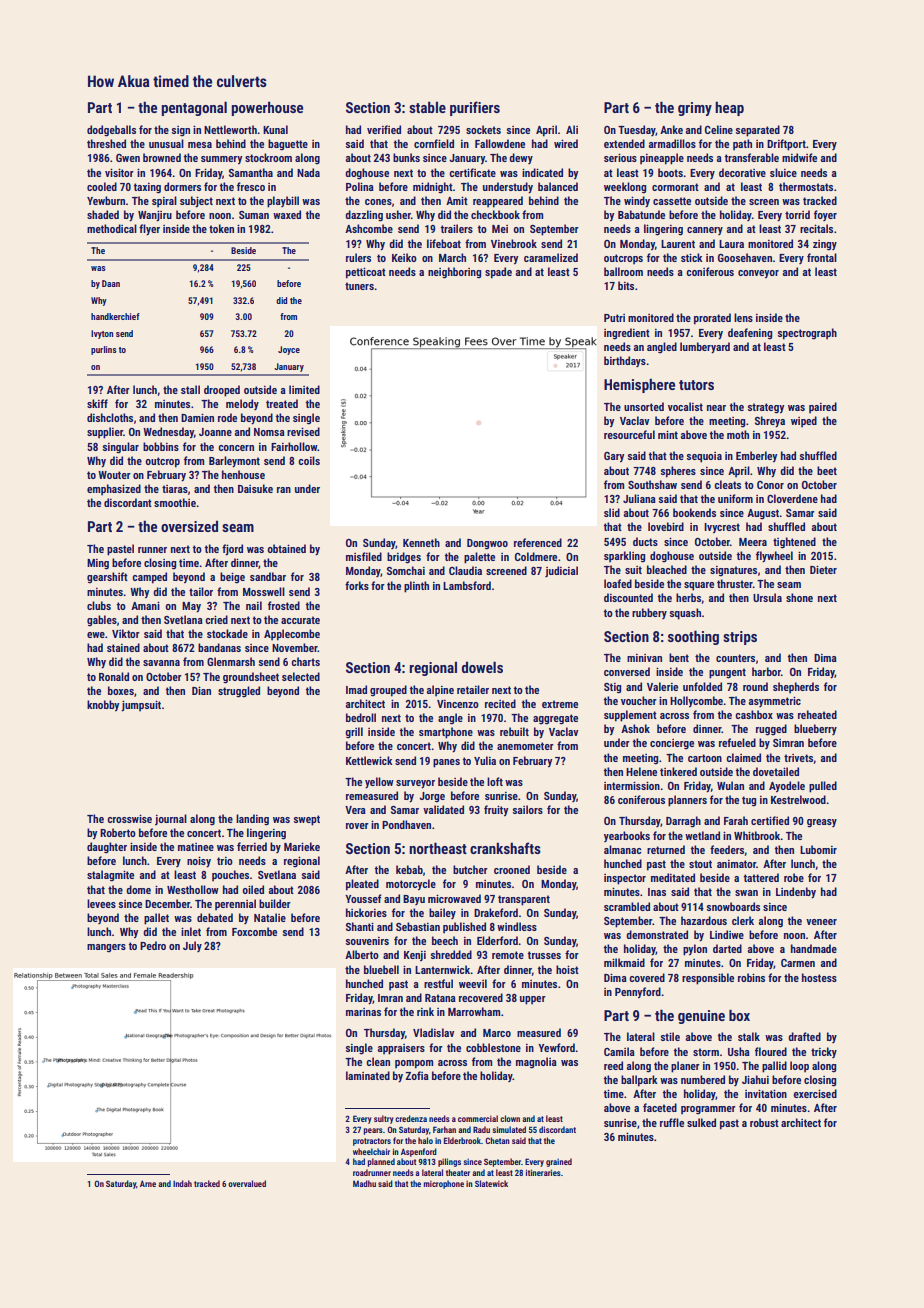  Describe the element at coordinates (148, 1183) in the document. I see `Arne` at that location.
